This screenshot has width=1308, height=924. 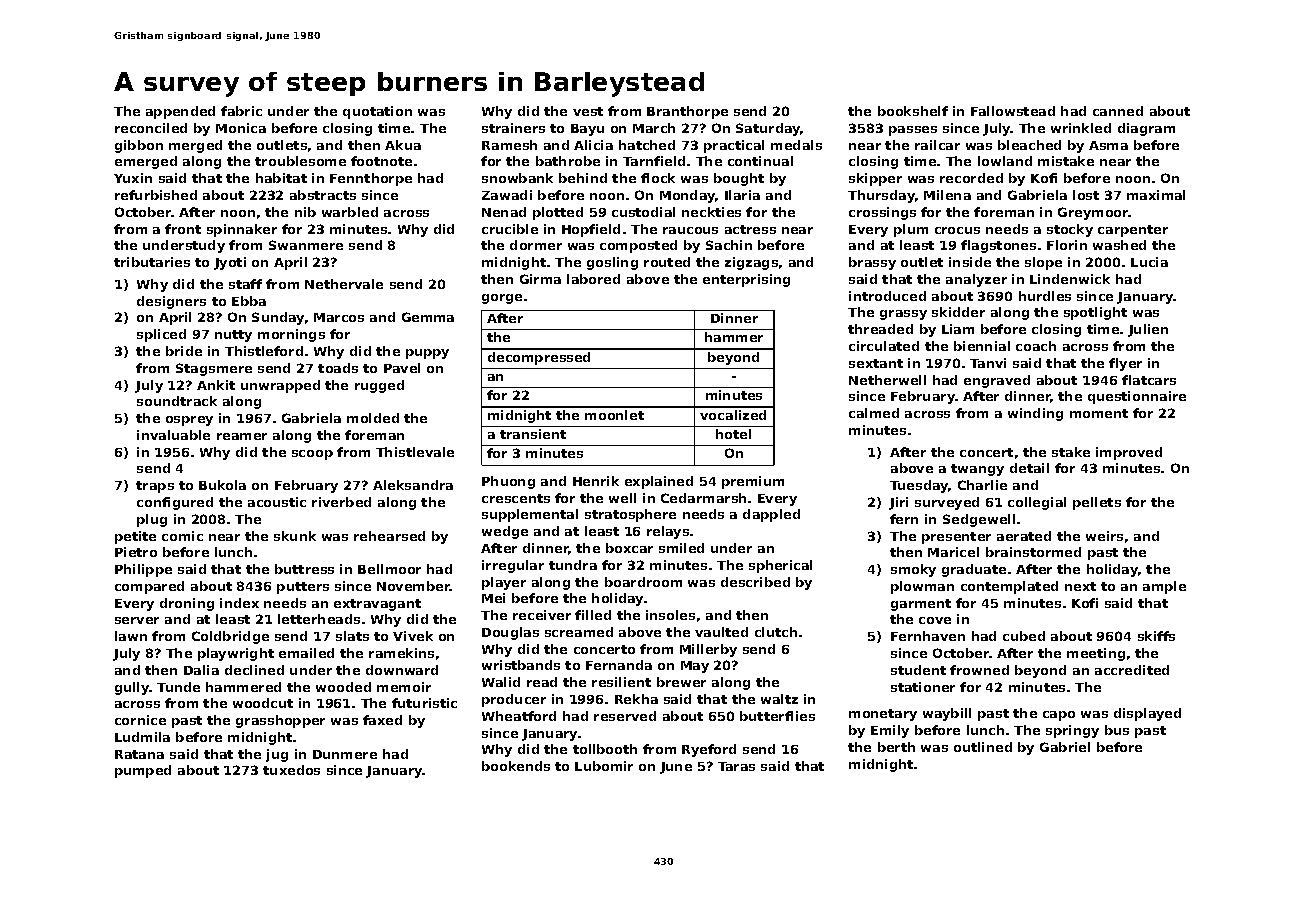 I want to click on winding, so click(x=1035, y=414).
